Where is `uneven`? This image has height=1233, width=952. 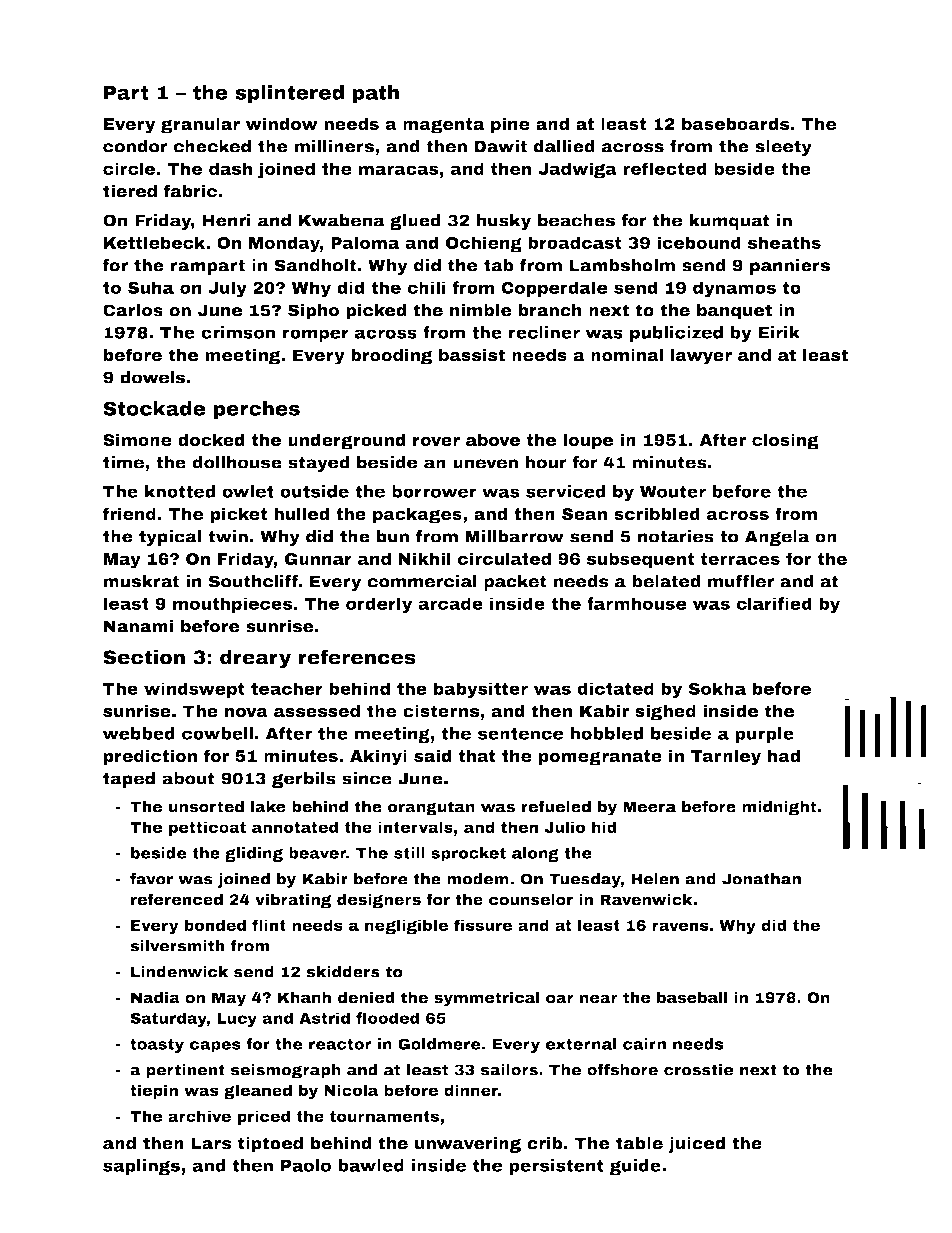
uneven is located at coordinates (485, 464).
